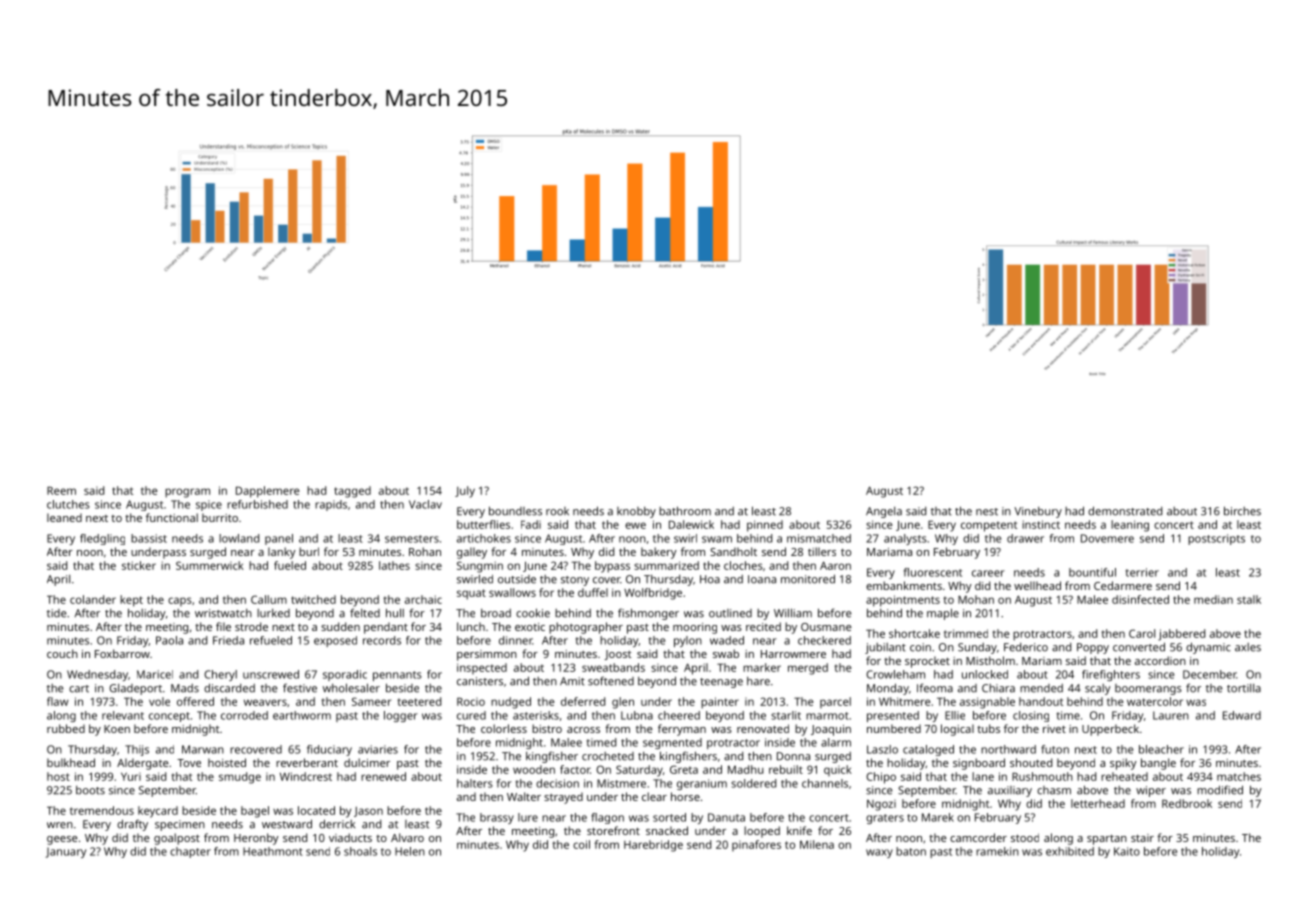 The image size is (1308, 924). I want to click on demonstrated, so click(1125, 511).
